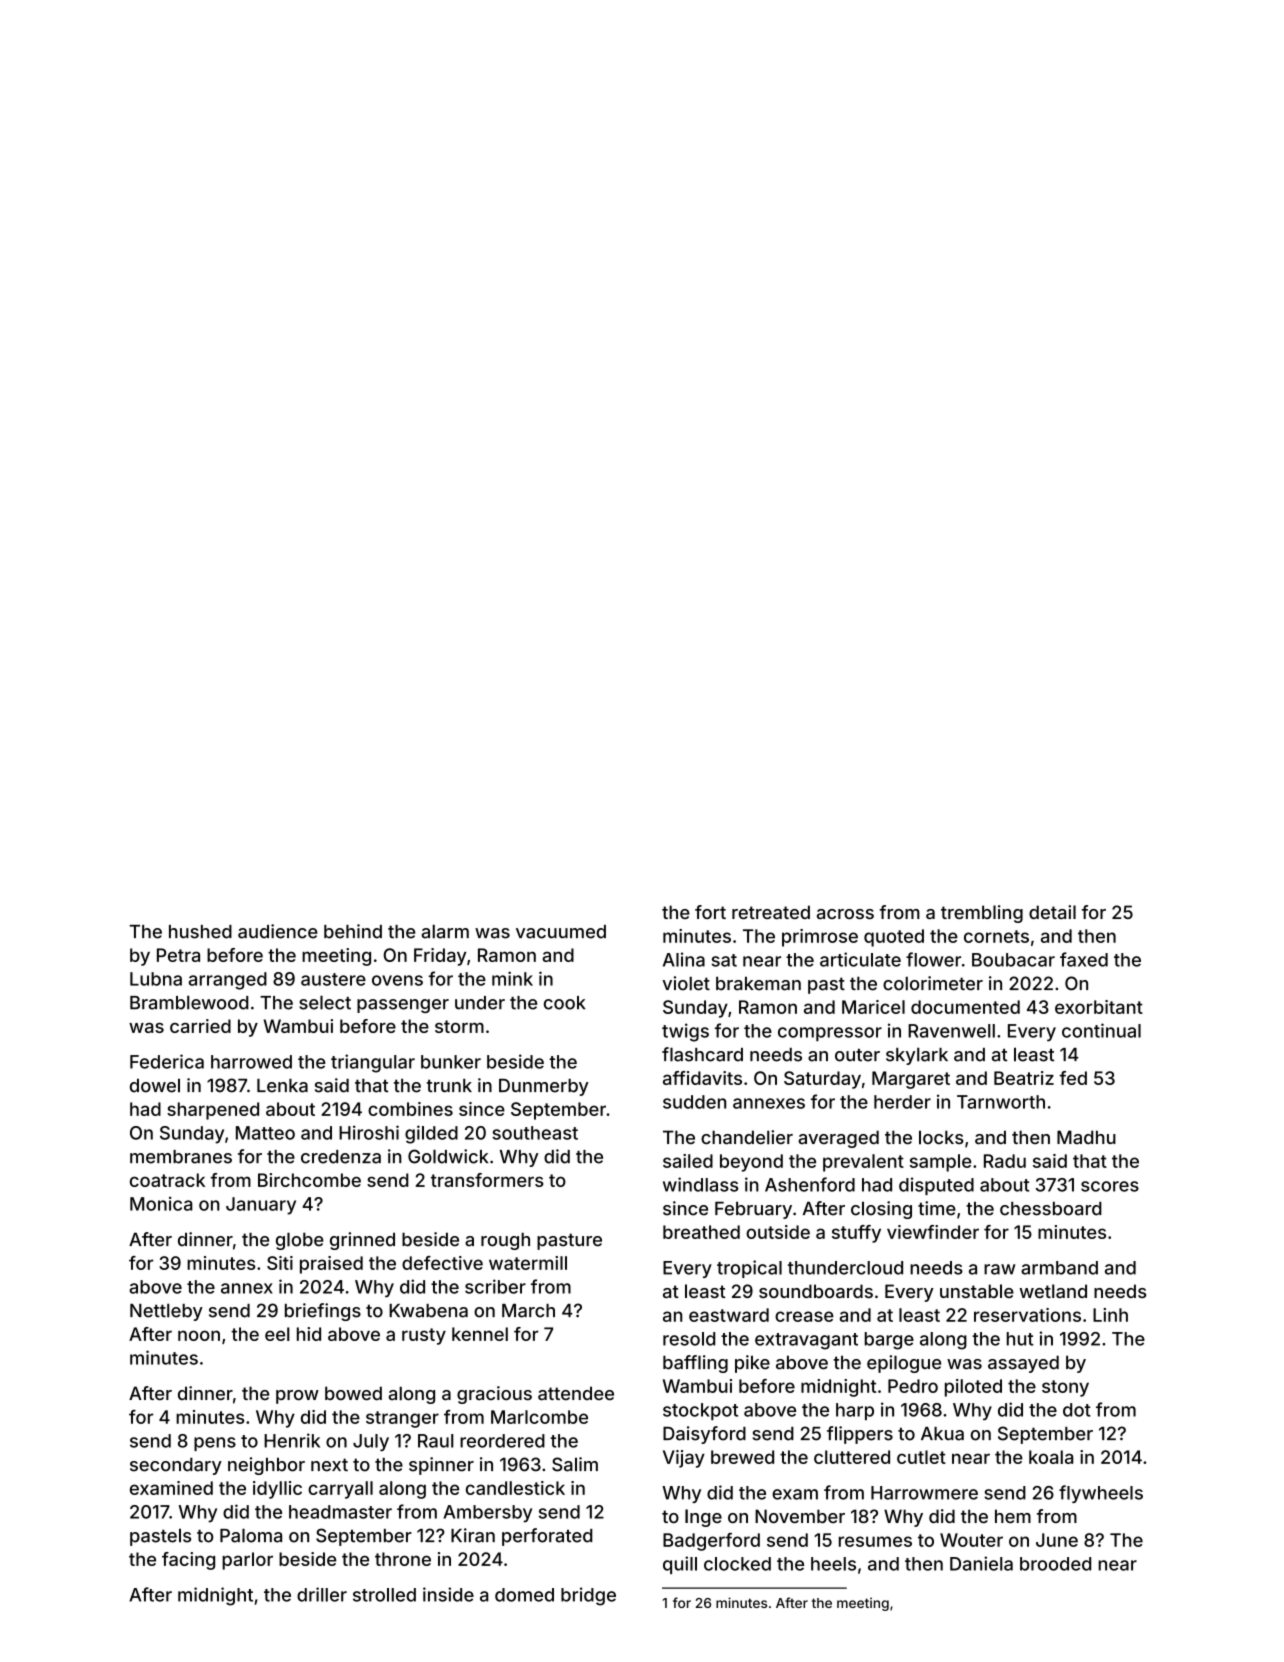  I want to click on detail, so click(1052, 912).
